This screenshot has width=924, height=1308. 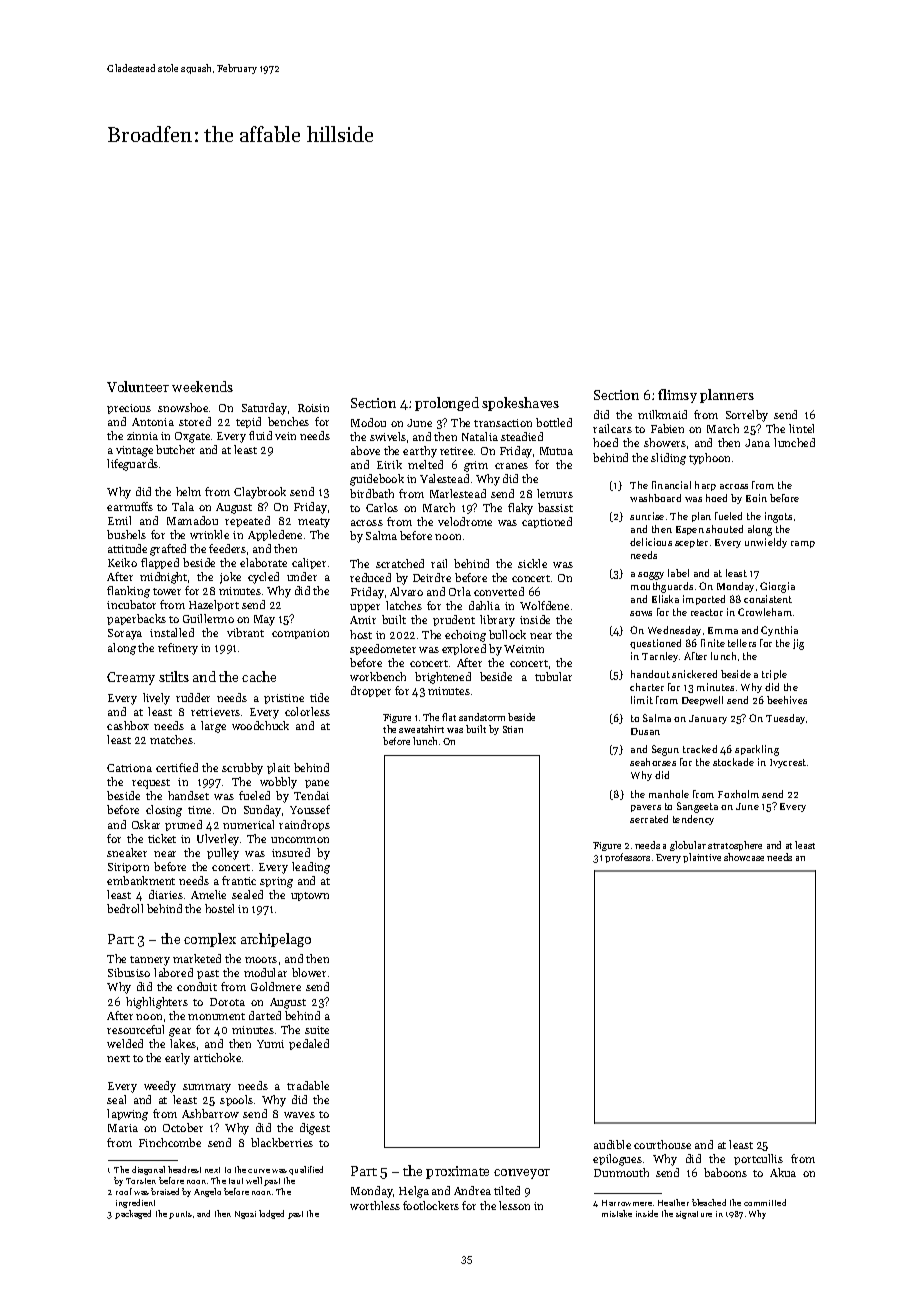 What do you see at coordinates (801, 428) in the screenshot?
I see `lintel` at bounding box center [801, 428].
